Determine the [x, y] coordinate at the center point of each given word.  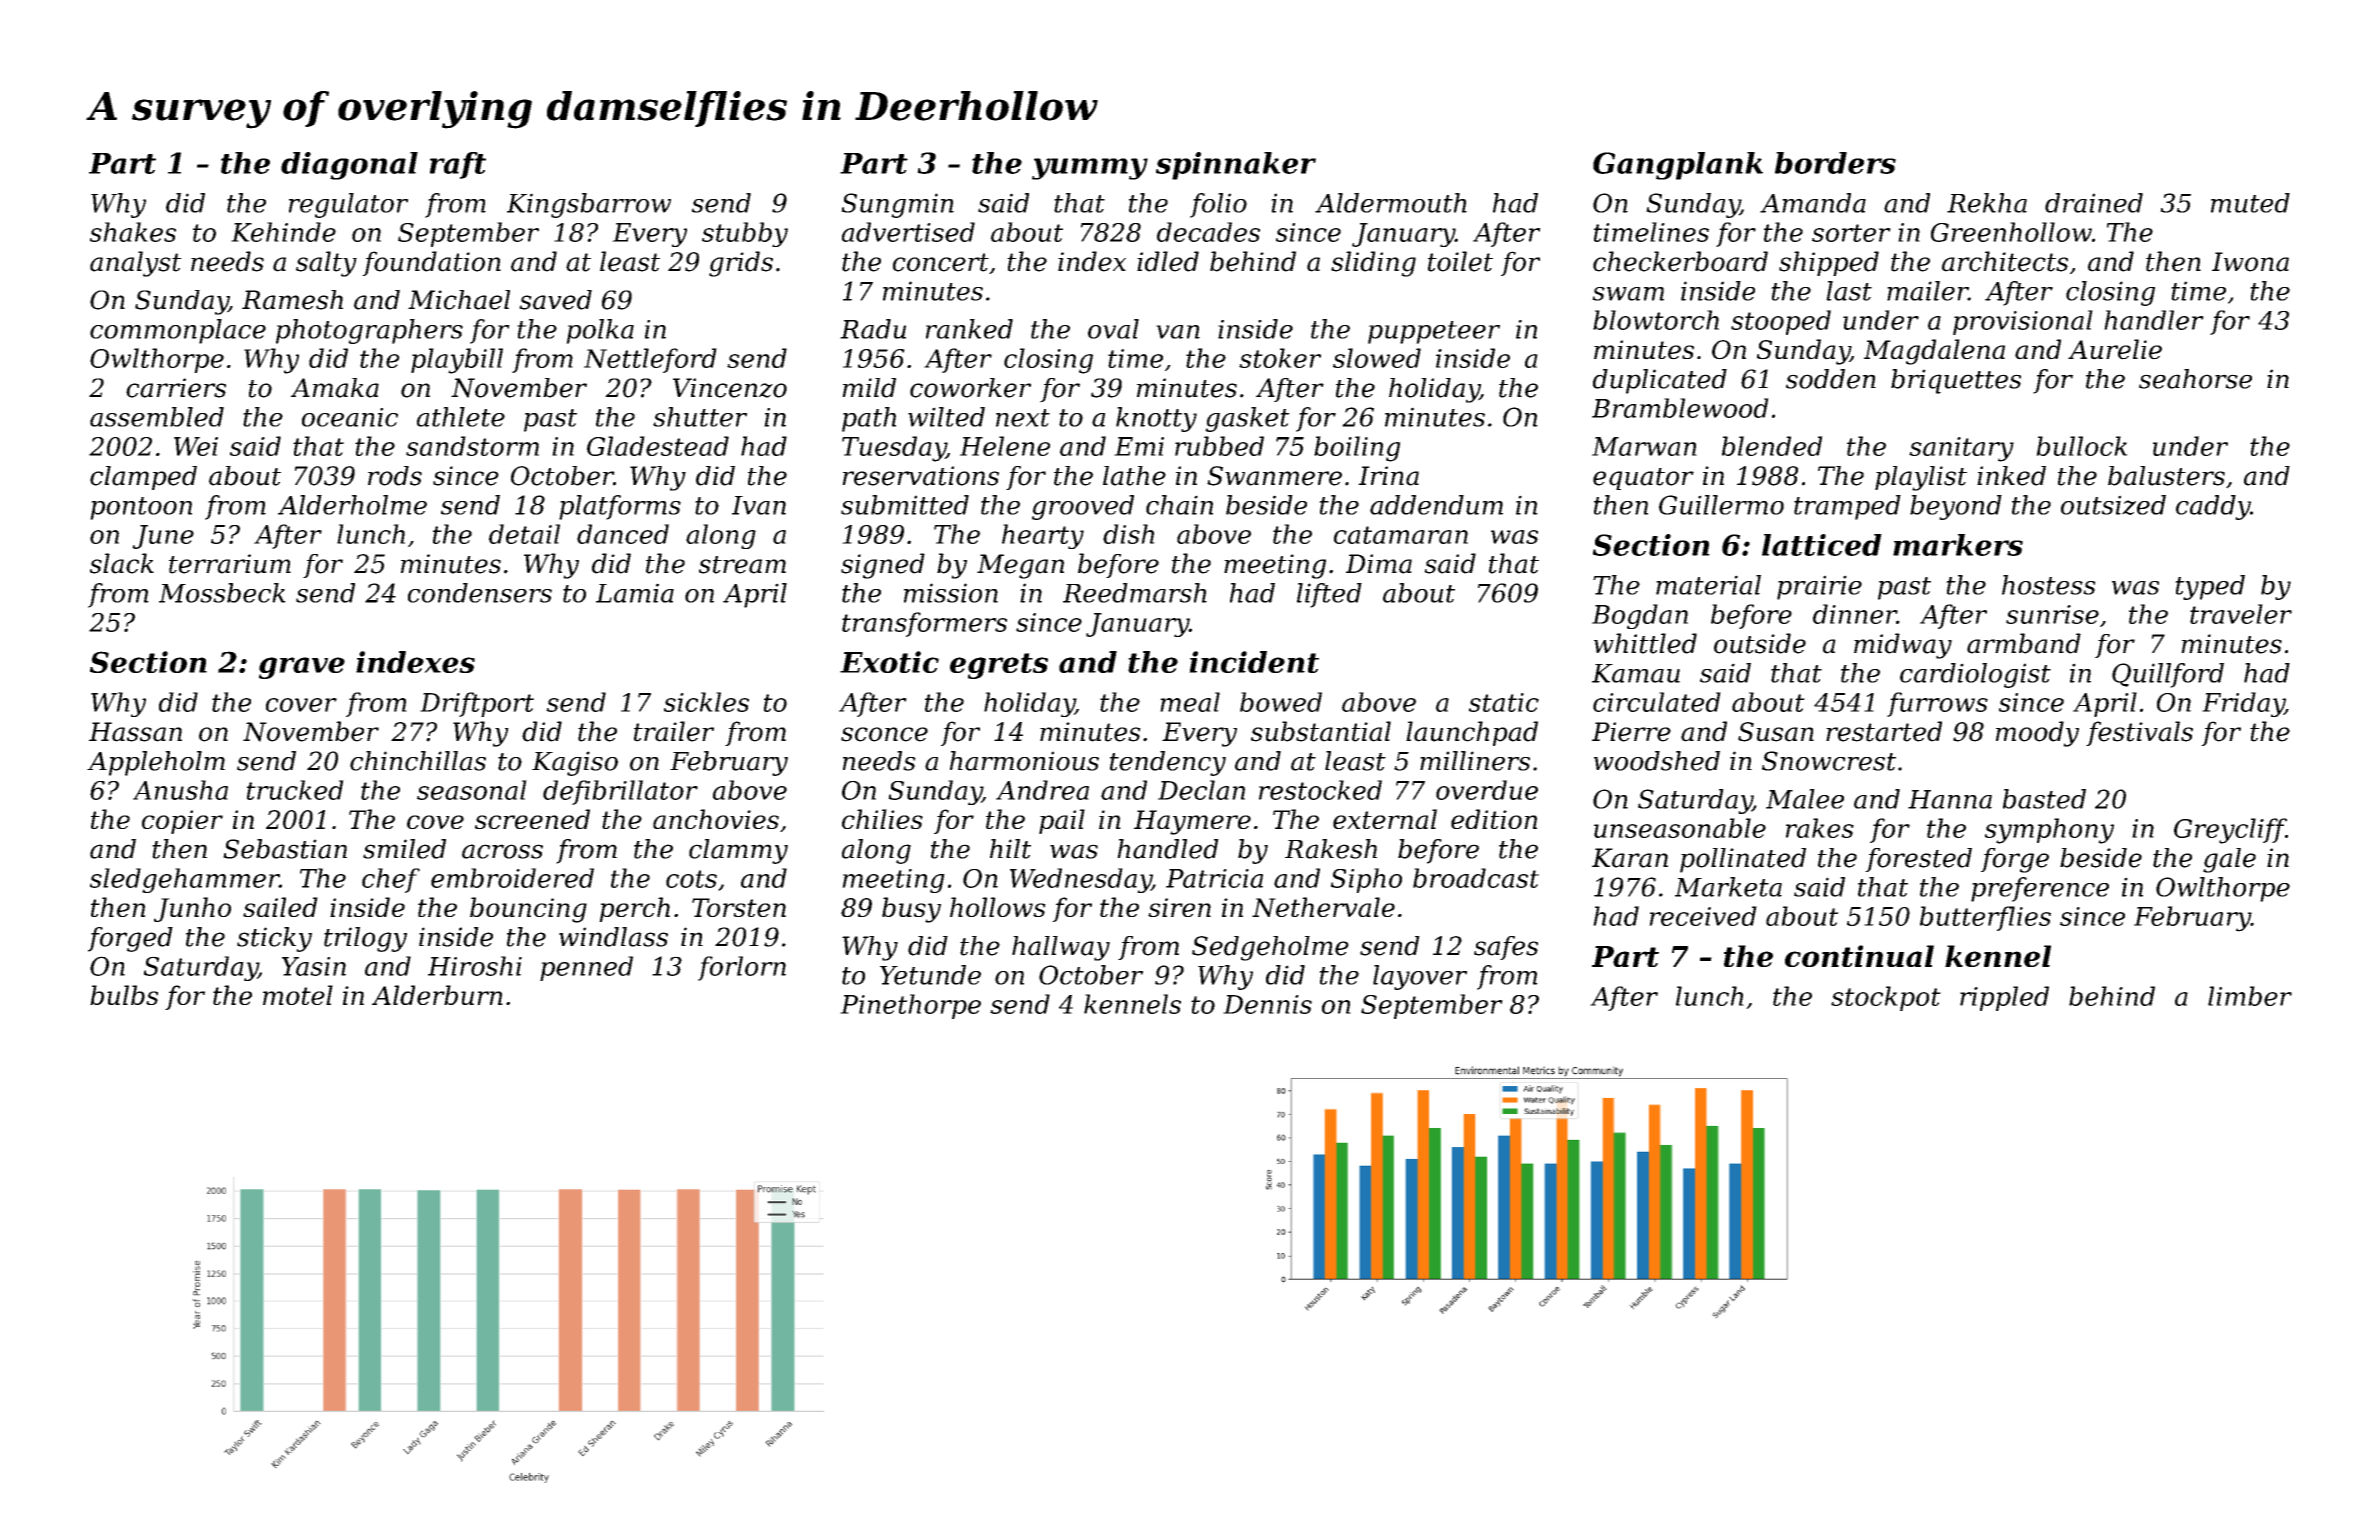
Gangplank [1678, 166]
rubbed [1219, 446]
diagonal [349, 166]
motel [298, 995]
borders [1835, 163]
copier [182, 822]
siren [1179, 907]
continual [1859, 956]
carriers [176, 388]
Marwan [1644, 446]
